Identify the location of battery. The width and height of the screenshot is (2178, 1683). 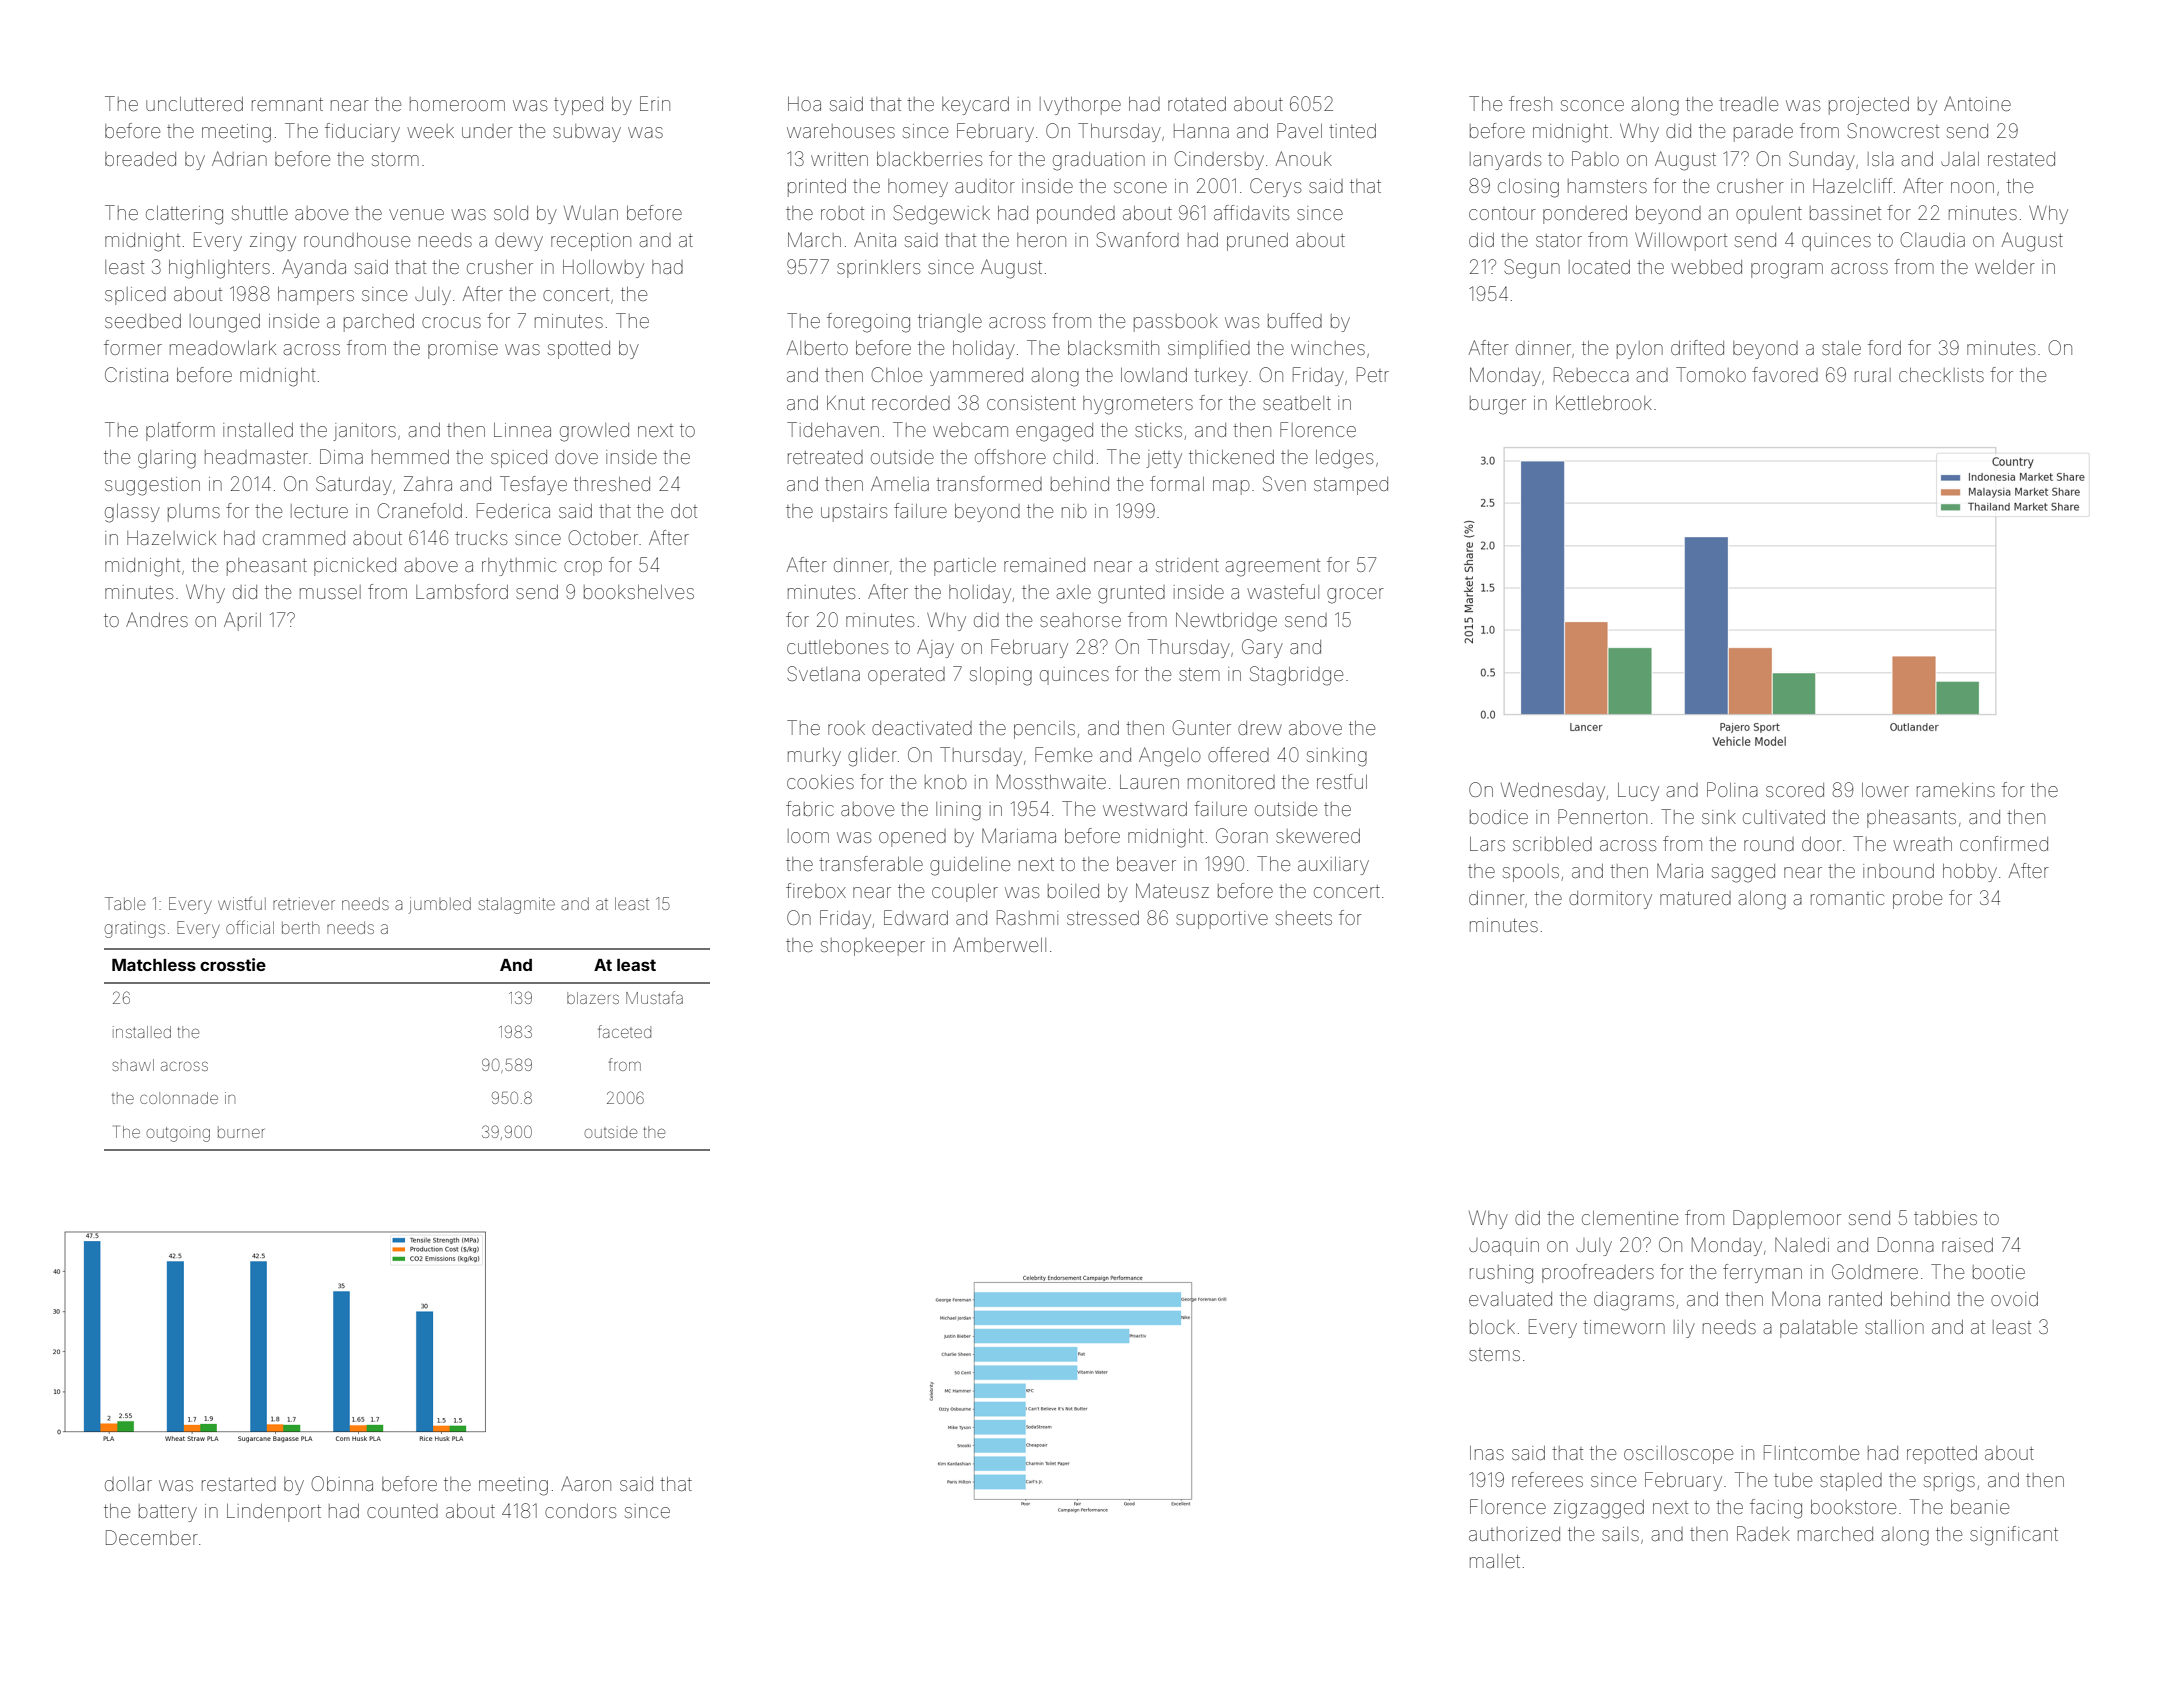
(168, 1513).
